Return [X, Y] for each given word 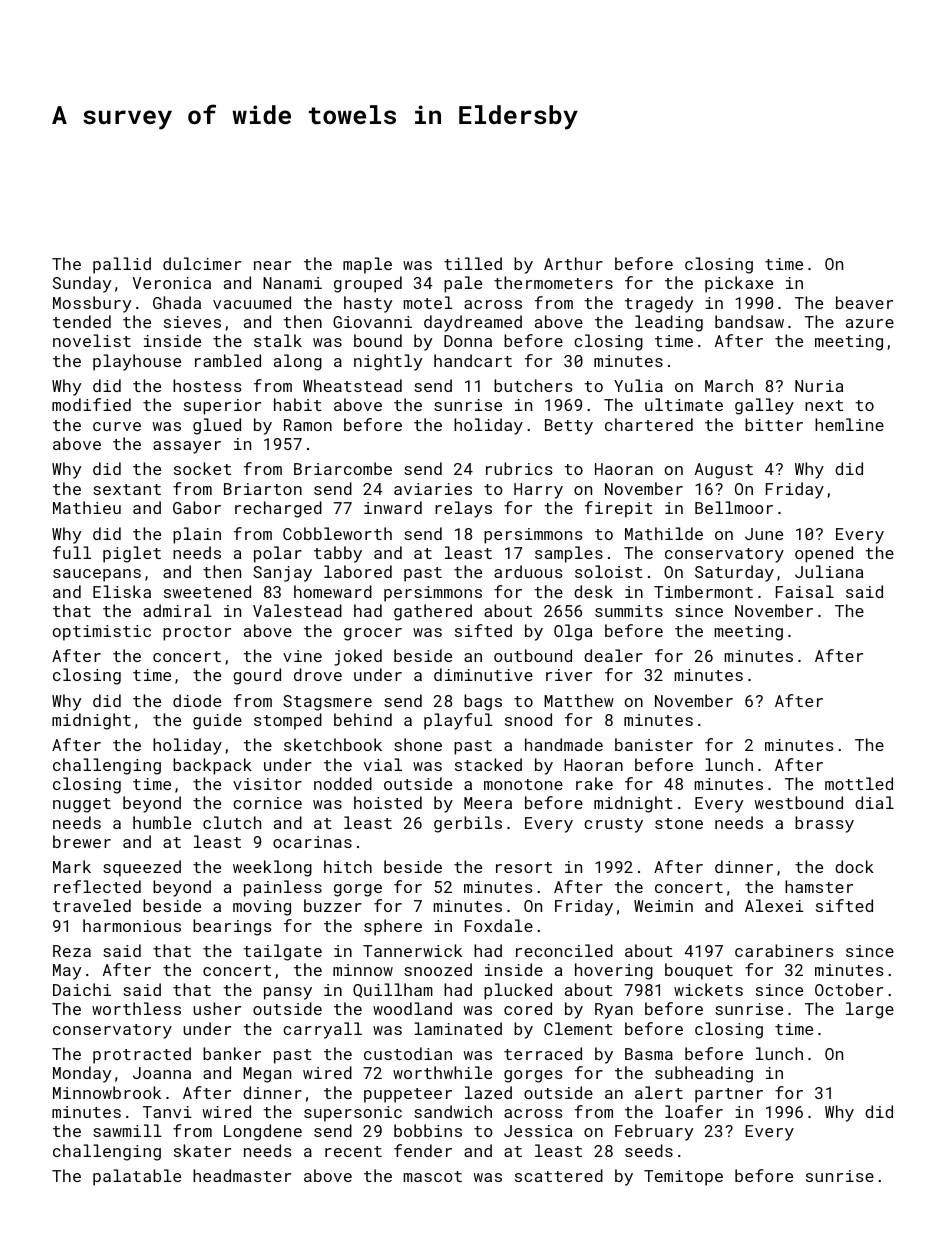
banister [654, 744]
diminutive [483, 674]
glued [217, 426]
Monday [82, 1074]
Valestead [297, 610]
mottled [859, 783]
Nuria [819, 386]
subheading [704, 1074]
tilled [473, 263]
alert [659, 1092]
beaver [864, 302]
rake [594, 783]
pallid [122, 265]
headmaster [242, 1175]
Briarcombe [343, 468]
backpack [212, 766]
